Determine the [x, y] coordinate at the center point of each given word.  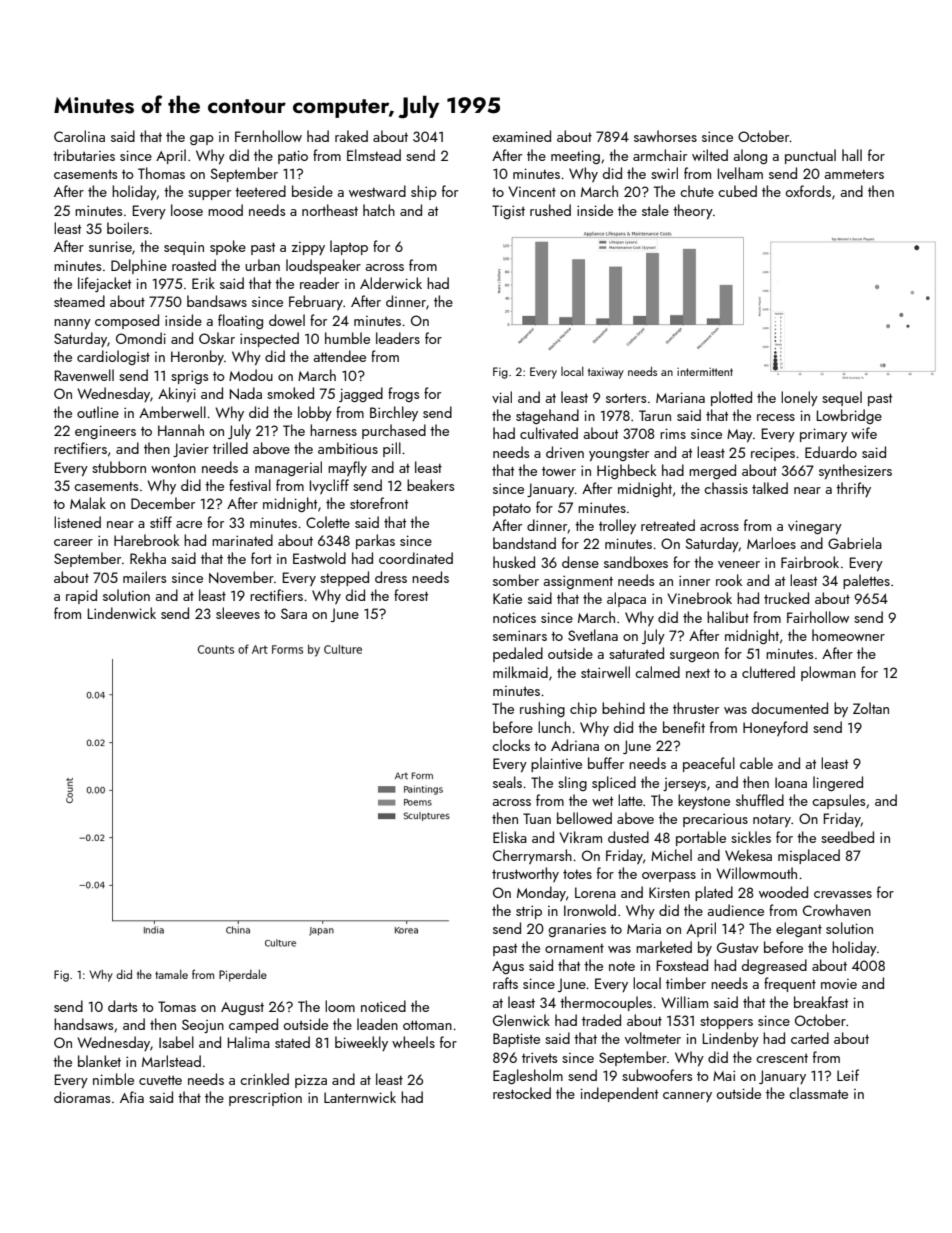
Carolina [79, 136]
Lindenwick [122, 613]
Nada [246, 393]
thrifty [853, 489]
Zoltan [871, 708]
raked [351, 136]
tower [559, 471]
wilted [710, 155]
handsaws [83, 1024]
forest [411, 595]
